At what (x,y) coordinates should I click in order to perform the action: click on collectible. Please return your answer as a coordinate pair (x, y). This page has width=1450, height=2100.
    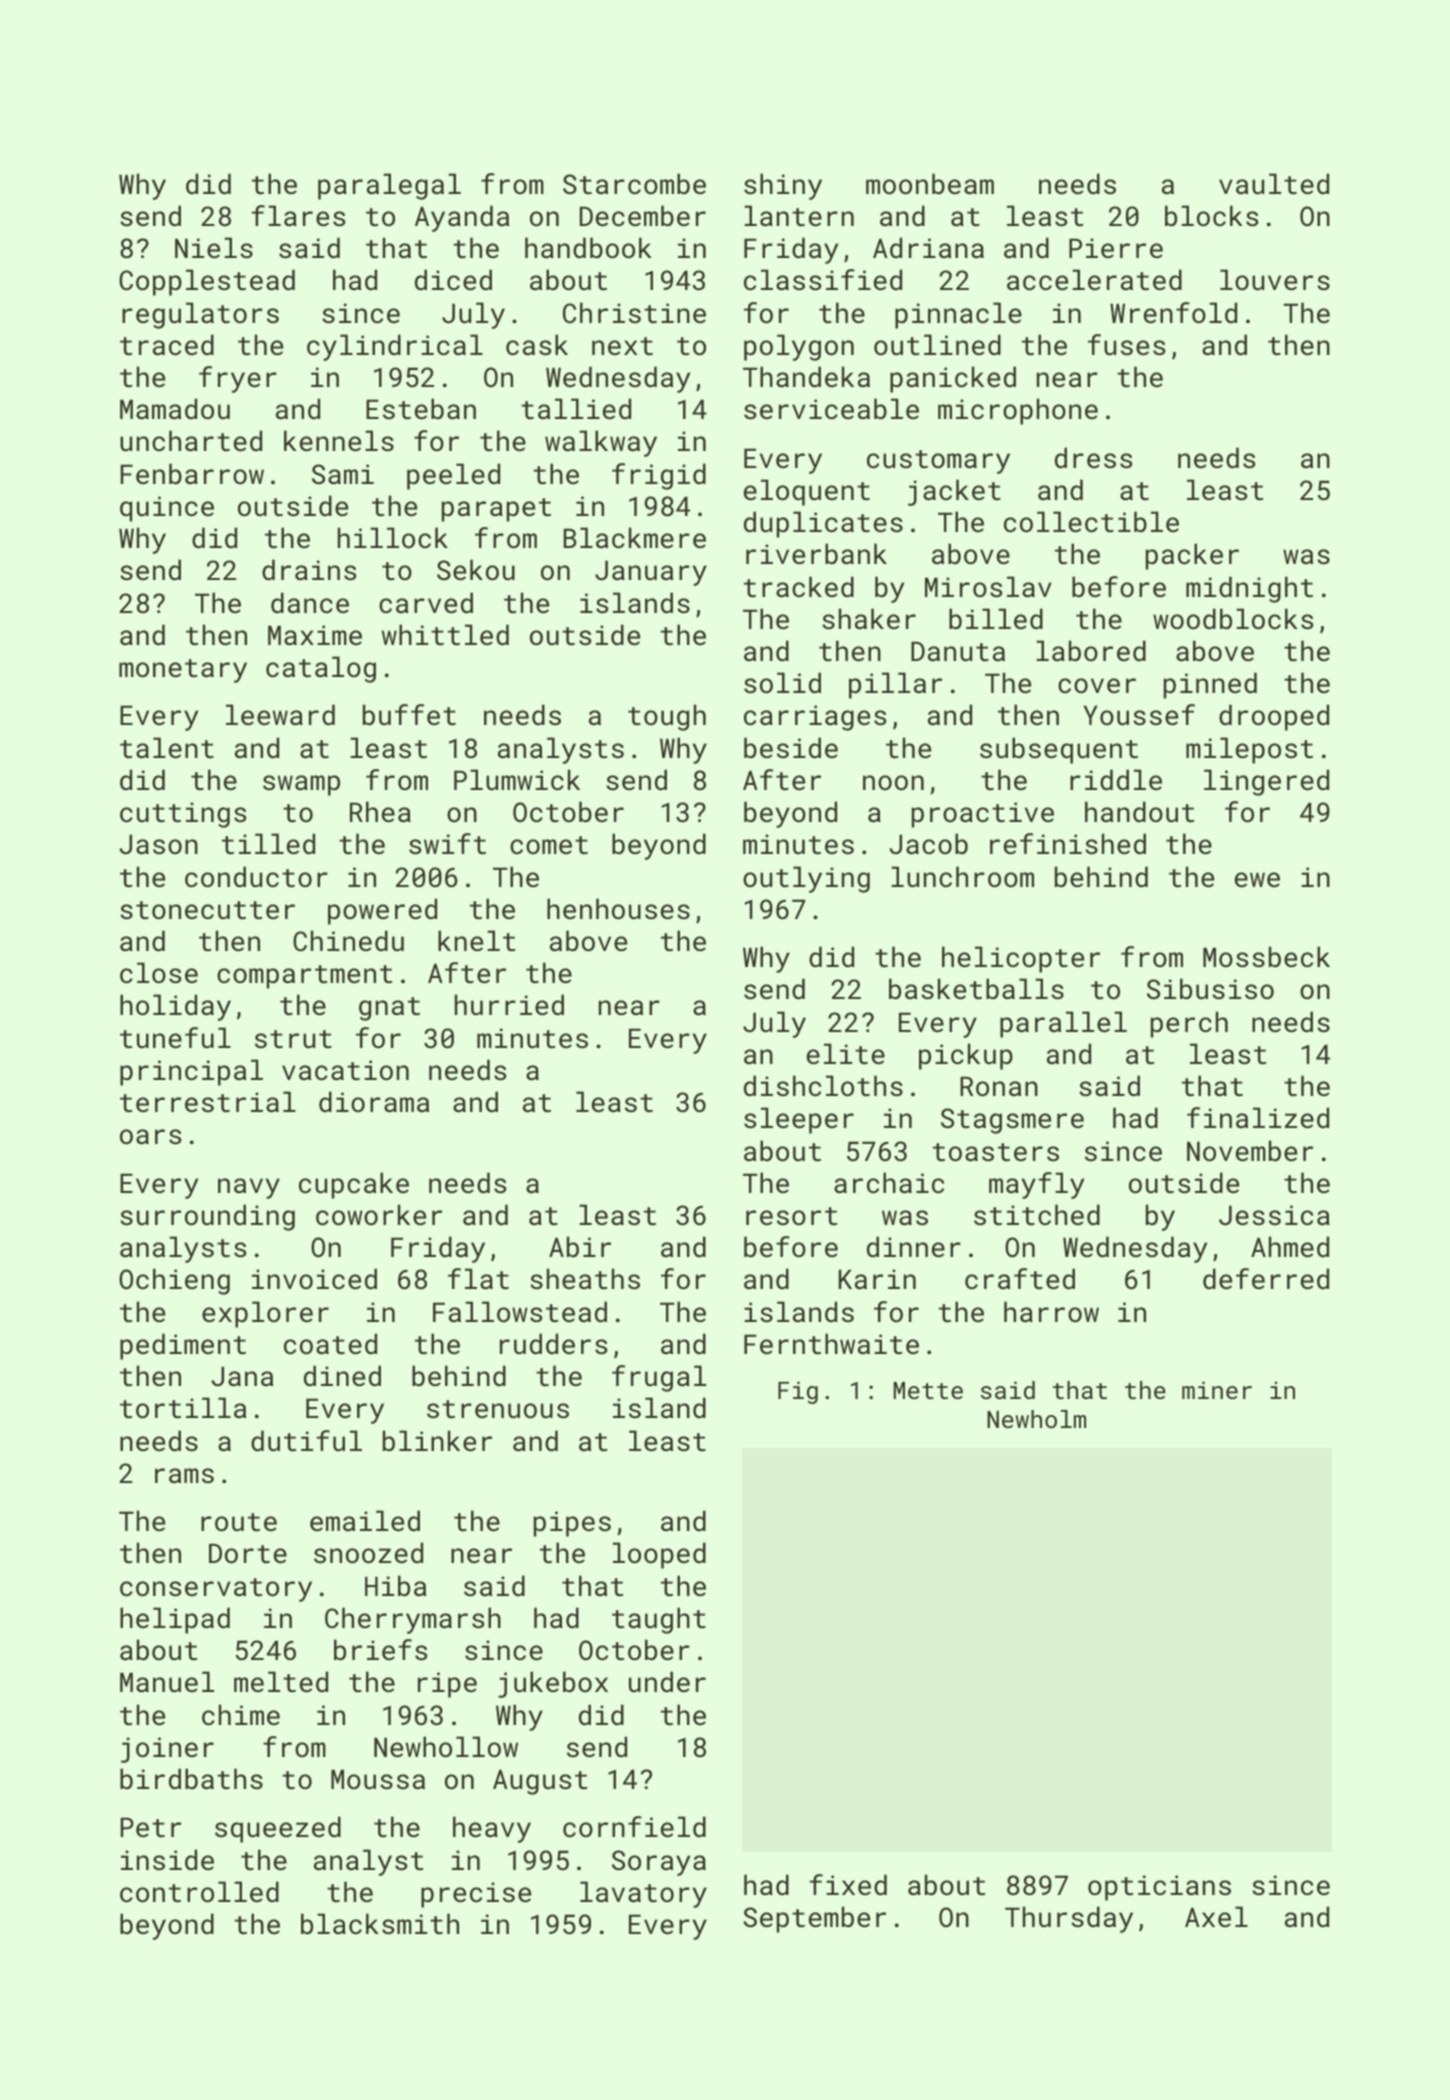
    Looking at the image, I should click on (1091, 521).
